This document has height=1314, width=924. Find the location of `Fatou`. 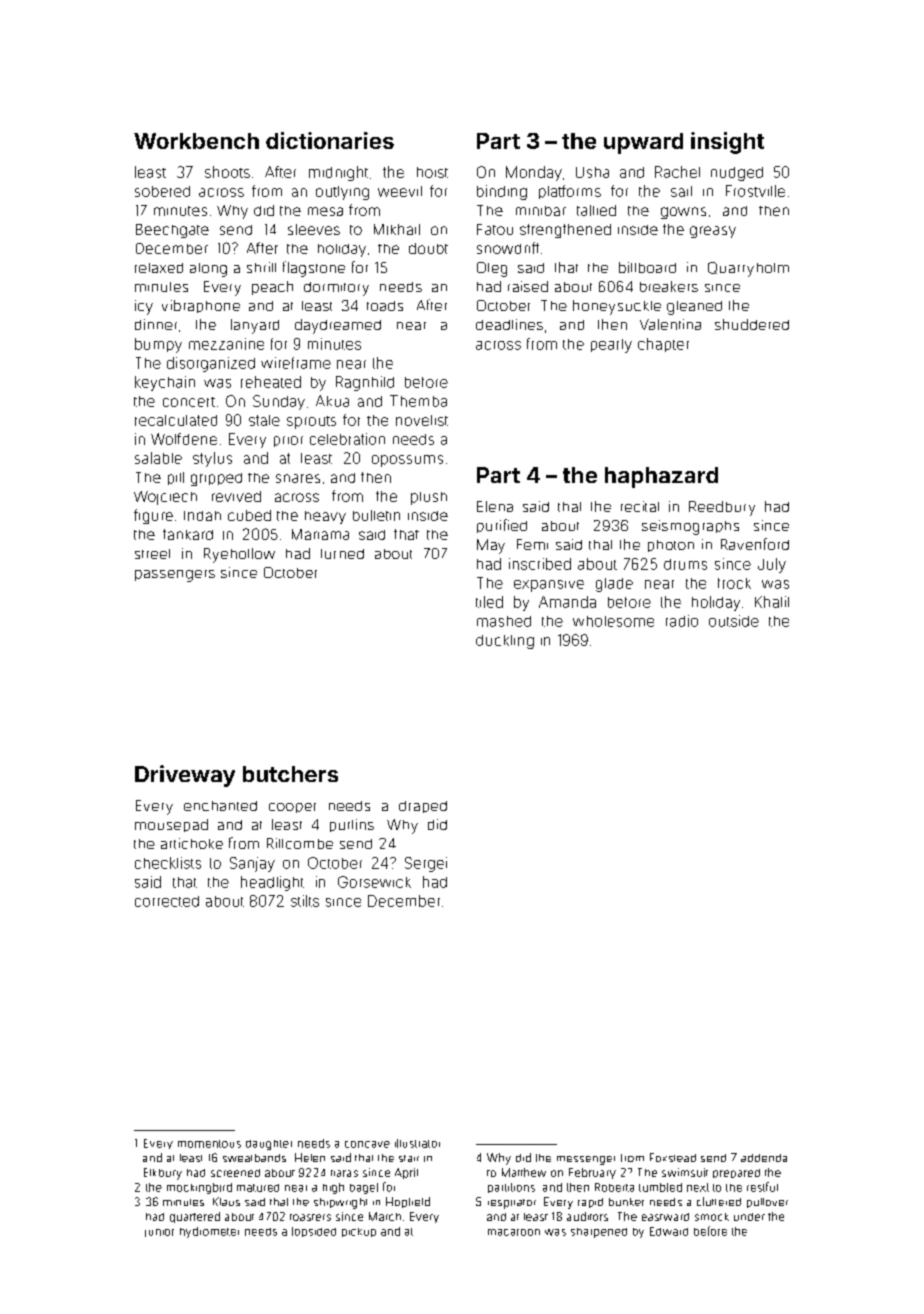

Fatou is located at coordinates (495, 229).
